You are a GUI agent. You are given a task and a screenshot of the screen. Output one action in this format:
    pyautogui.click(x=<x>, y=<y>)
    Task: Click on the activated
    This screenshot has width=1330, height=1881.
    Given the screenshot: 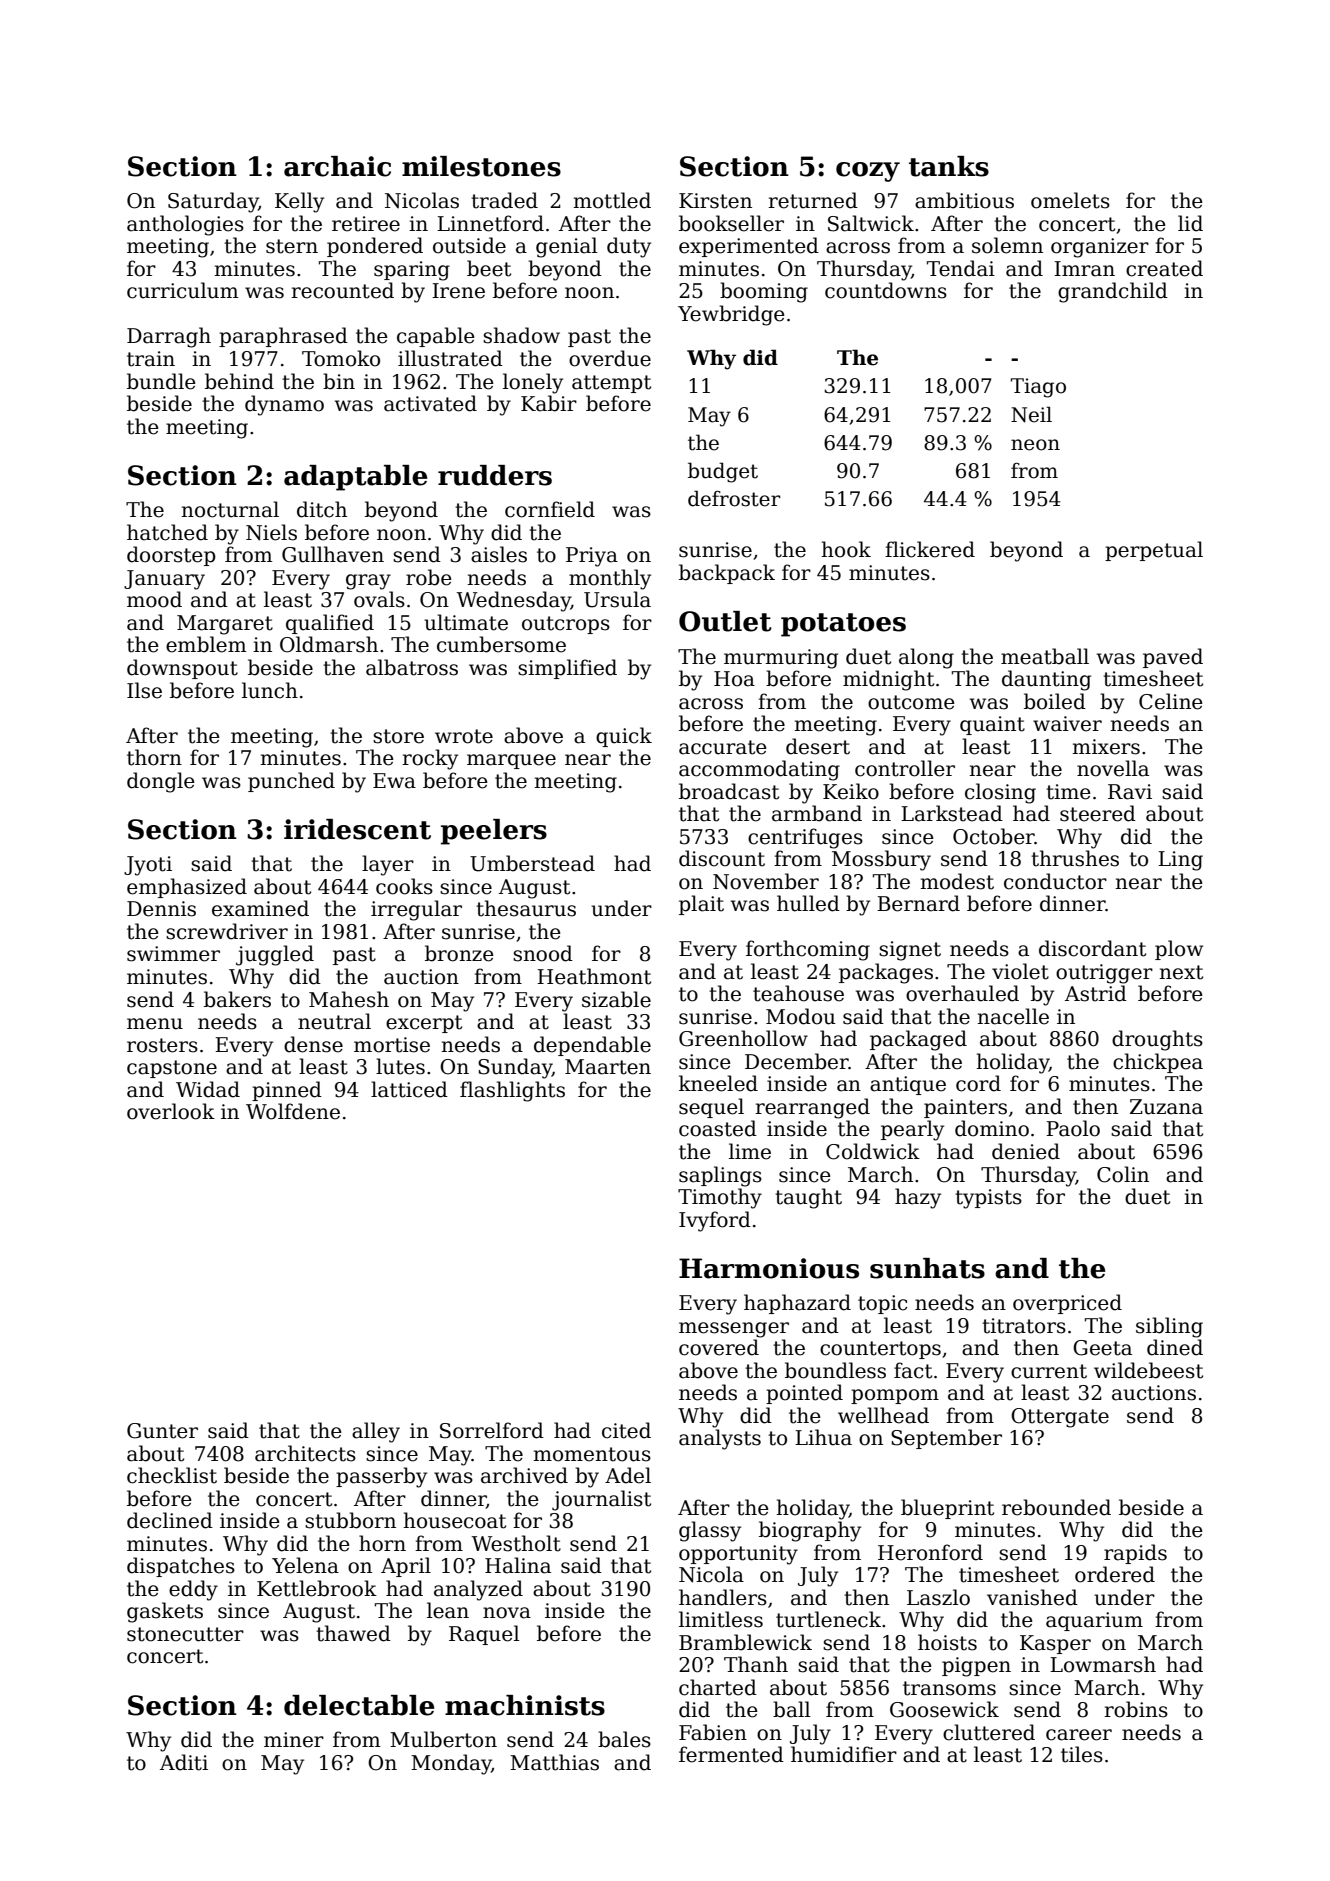 What is the action you would take?
    pyautogui.click(x=430, y=403)
